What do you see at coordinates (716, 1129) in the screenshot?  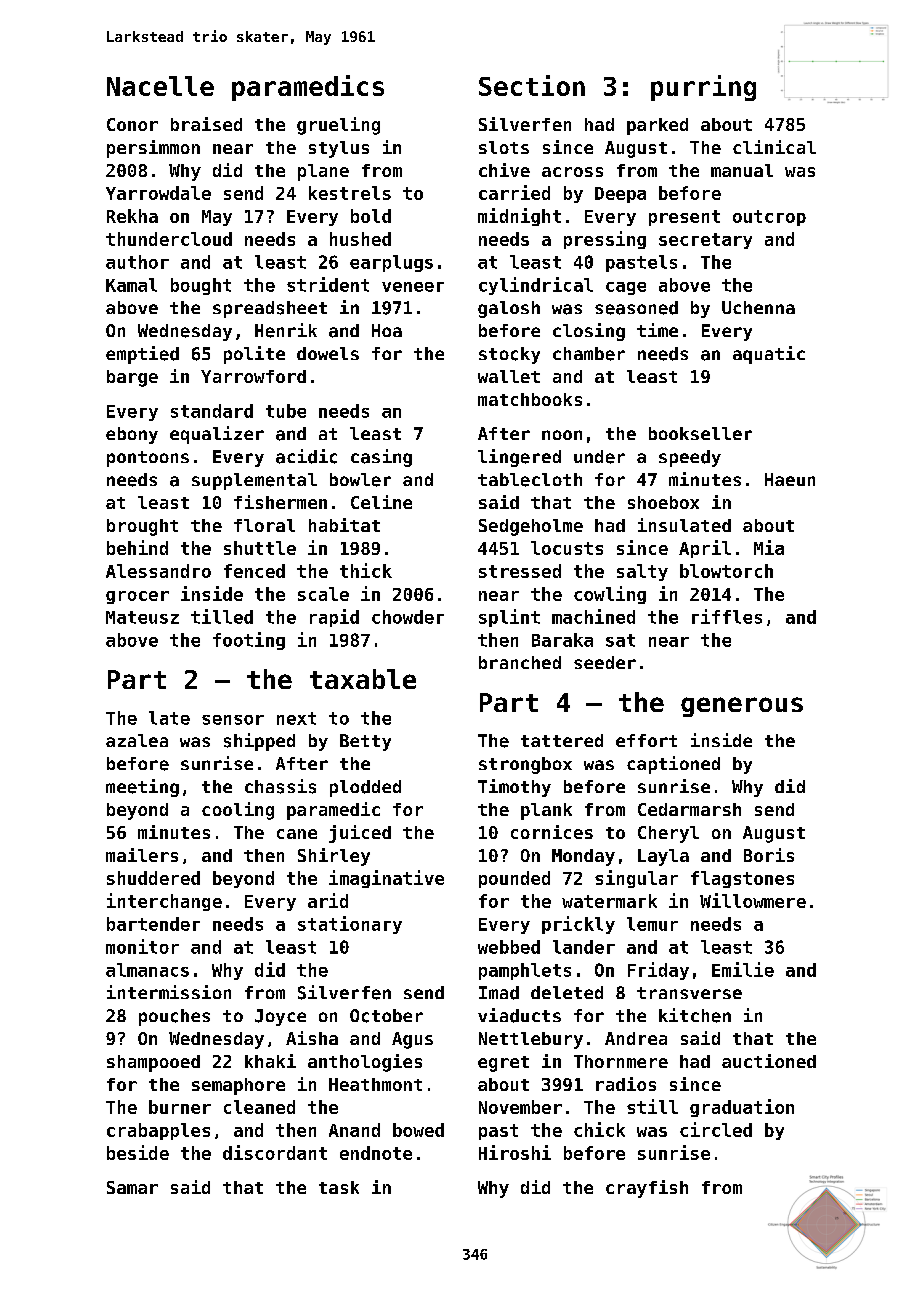 I see `circled` at bounding box center [716, 1129].
